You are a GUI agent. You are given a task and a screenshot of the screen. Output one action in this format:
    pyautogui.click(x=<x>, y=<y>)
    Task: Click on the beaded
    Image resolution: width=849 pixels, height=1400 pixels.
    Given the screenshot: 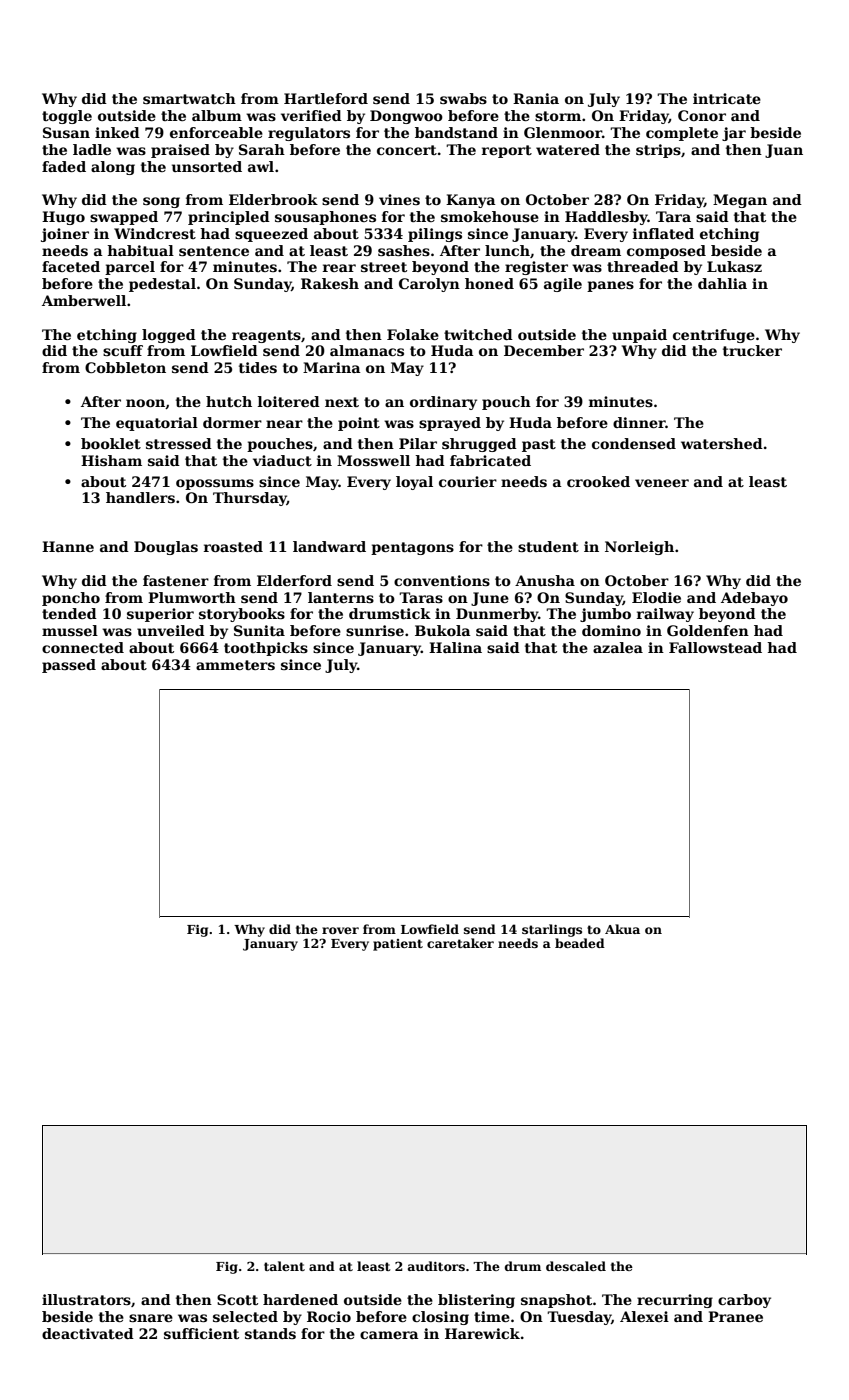 What is the action you would take?
    pyautogui.click(x=580, y=943)
